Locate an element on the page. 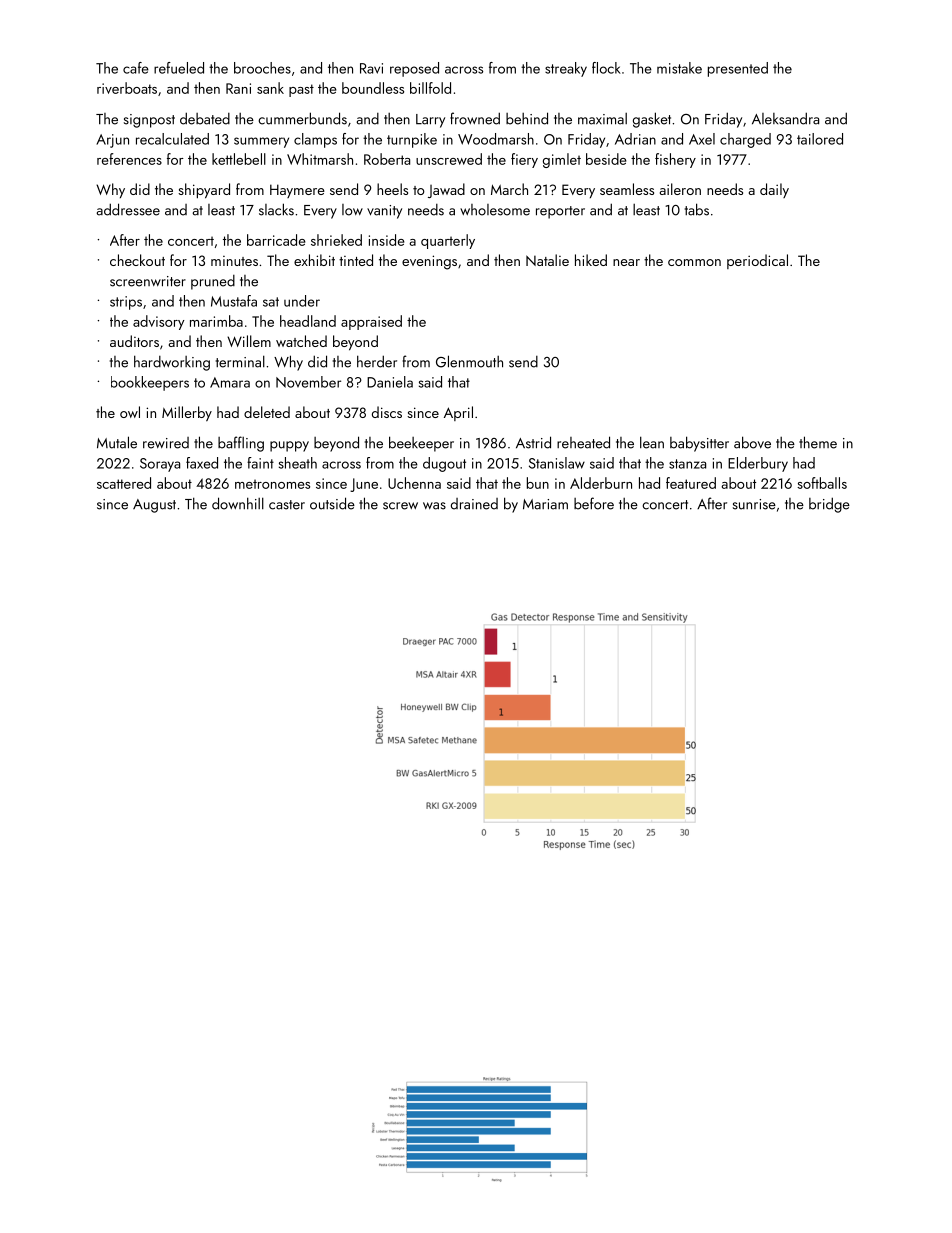  streaky is located at coordinates (566, 69).
